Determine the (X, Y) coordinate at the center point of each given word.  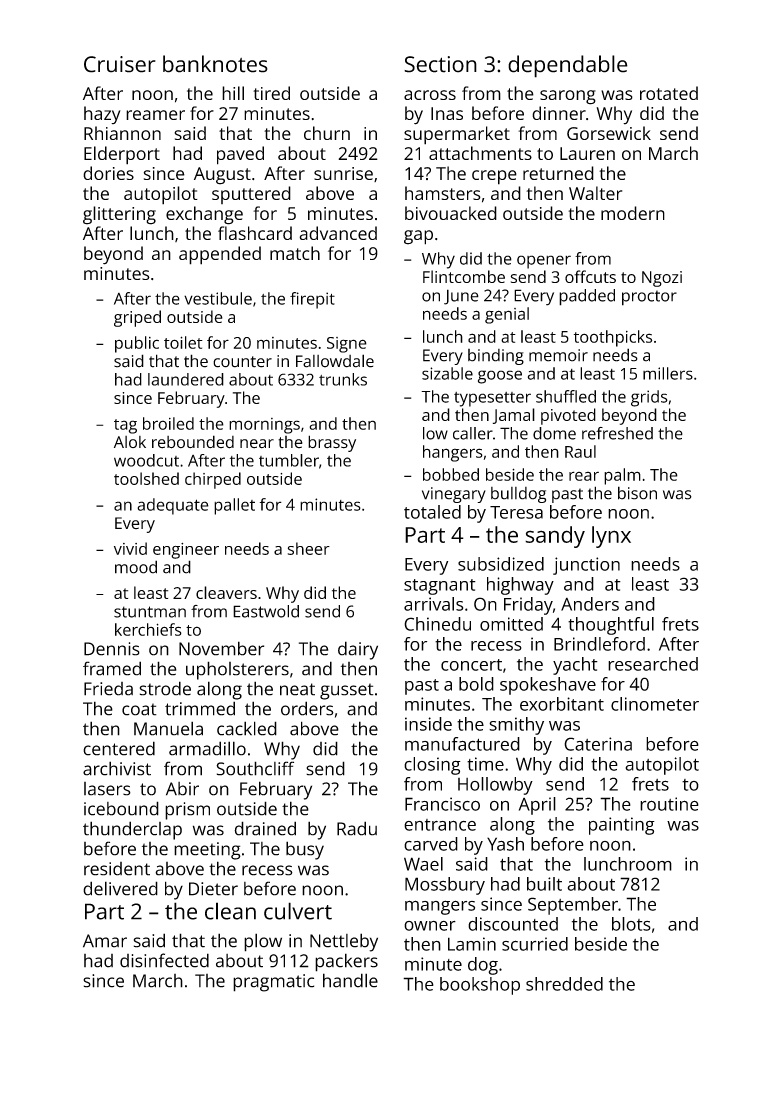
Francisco (442, 804)
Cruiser (120, 64)
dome (554, 433)
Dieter (213, 889)
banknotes (215, 64)
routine (669, 804)
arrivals (433, 604)
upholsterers (237, 670)
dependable (568, 66)
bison (637, 493)
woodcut (146, 460)
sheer (309, 548)
